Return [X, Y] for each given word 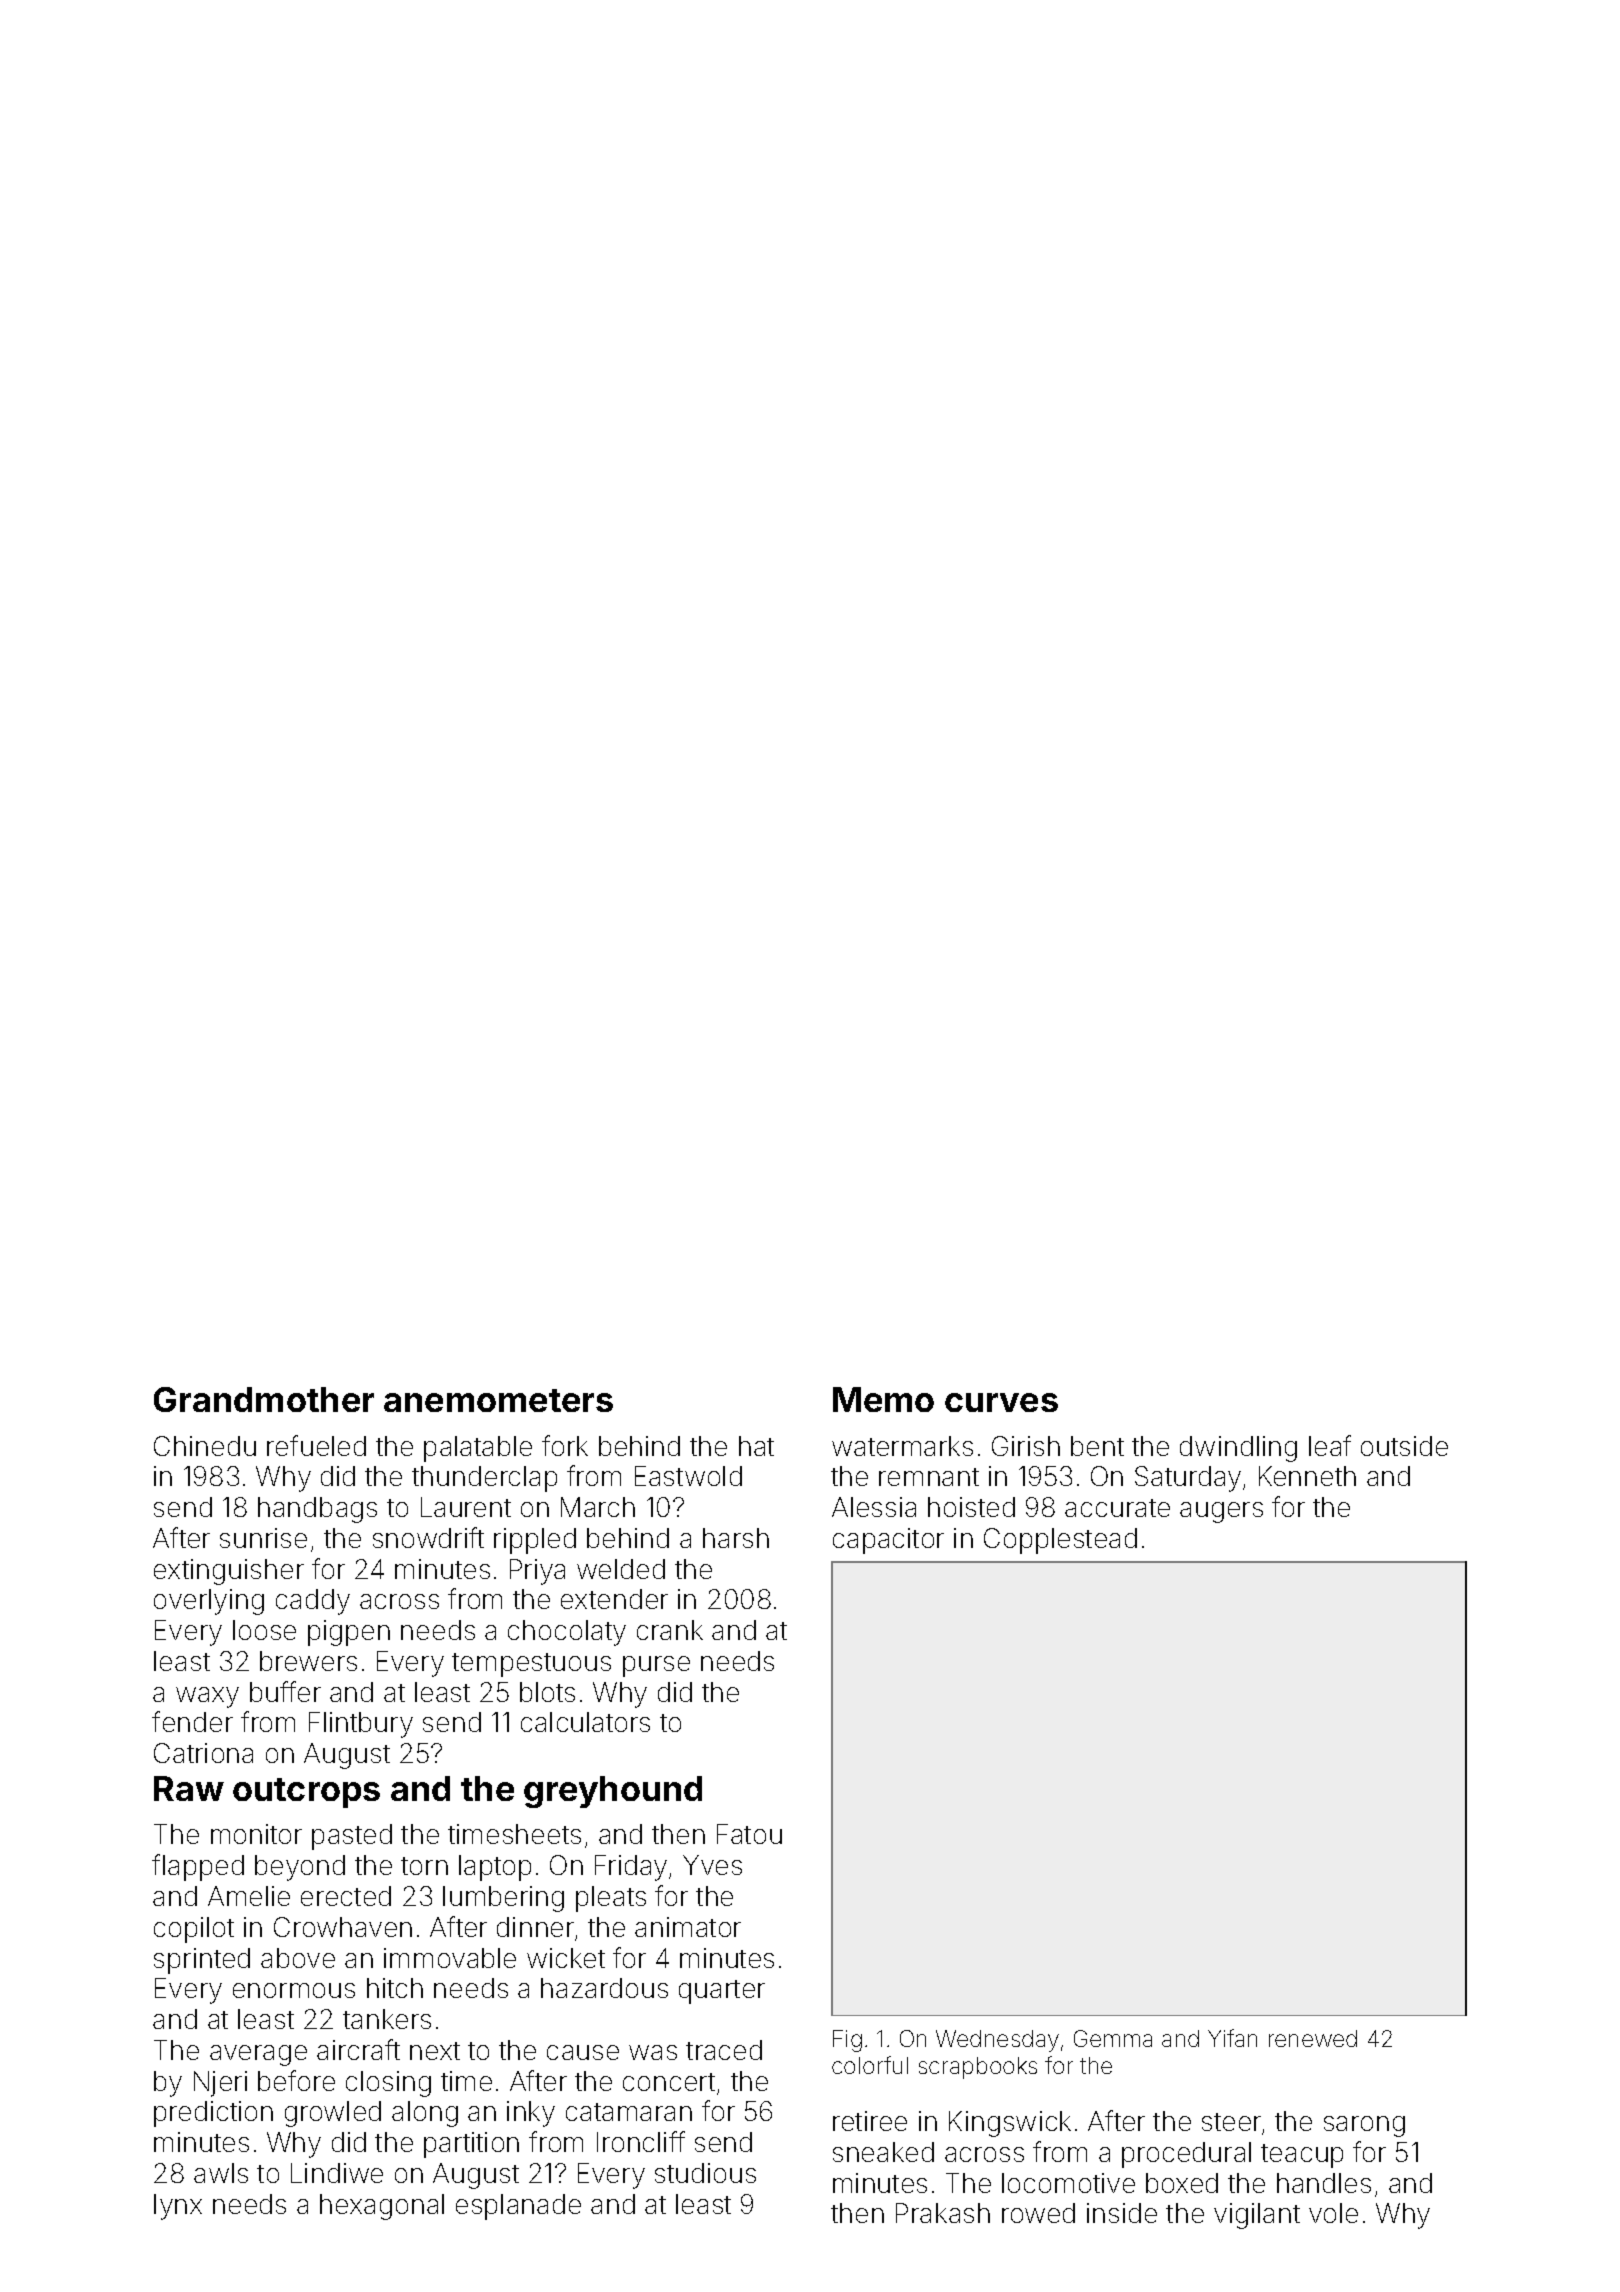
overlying [209, 1602]
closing [388, 2084]
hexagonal [382, 2207]
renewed [1313, 2038]
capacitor [888, 1541]
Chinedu [205, 1446]
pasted [352, 1837]
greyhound [613, 1792]
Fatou [749, 1834]
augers [1221, 1512]
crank [670, 1630]
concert [669, 2082]
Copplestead [1060, 1541]
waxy [207, 1697]
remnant [929, 1477]
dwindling [1238, 1449]
